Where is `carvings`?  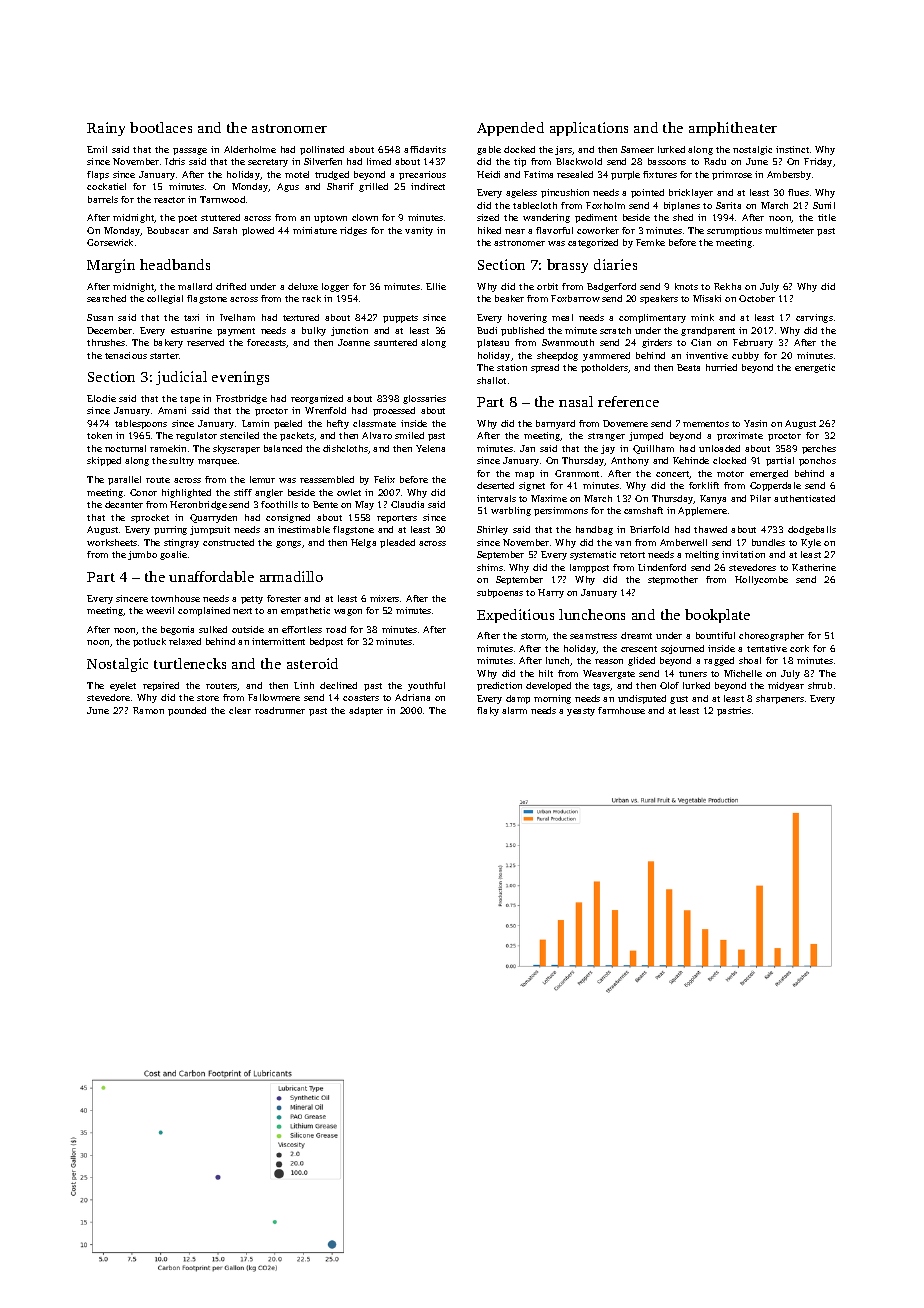 carvings is located at coordinates (814, 318).
